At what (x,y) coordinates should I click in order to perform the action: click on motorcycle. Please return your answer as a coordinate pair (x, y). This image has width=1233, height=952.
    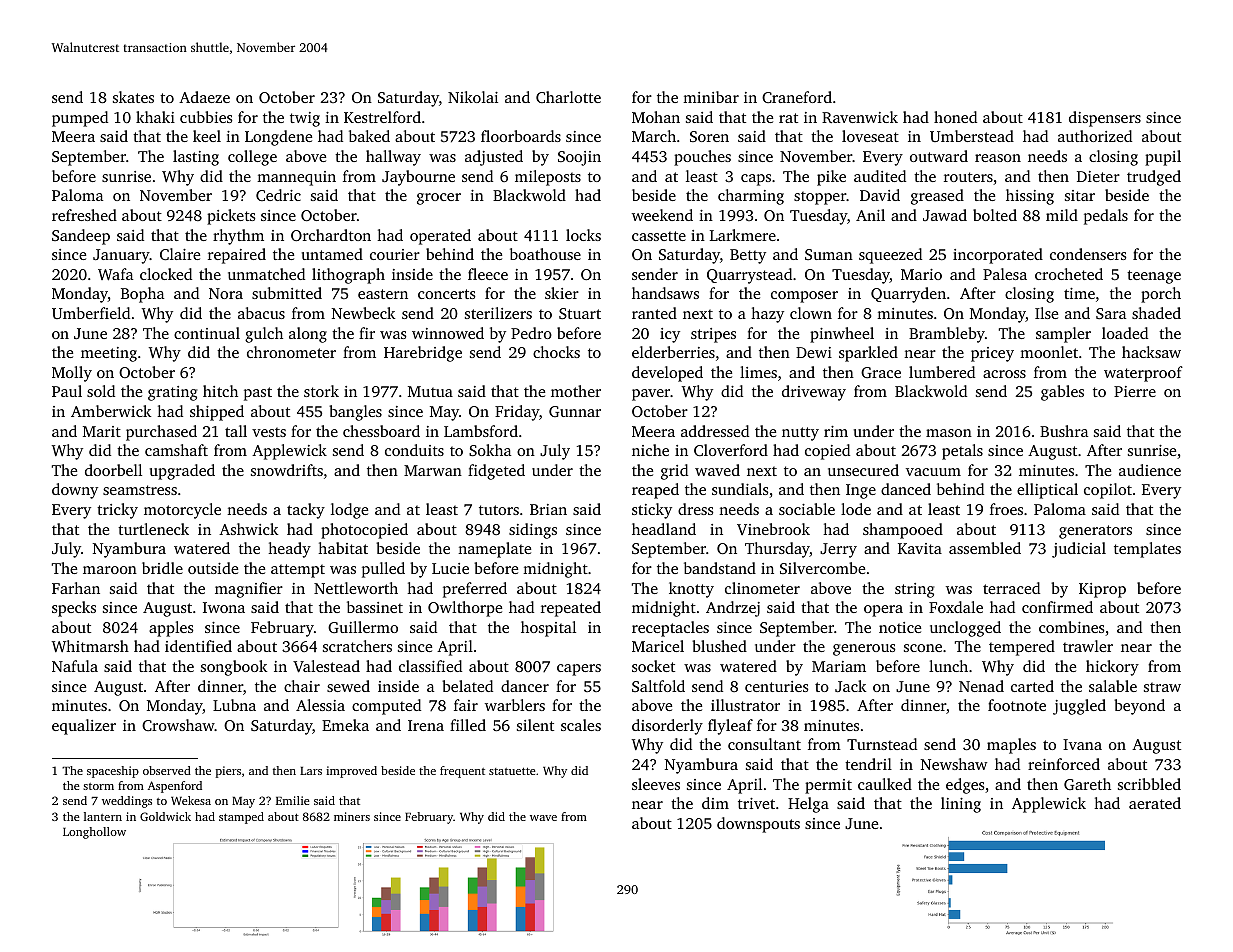
    Looking at the image, I should click on (182, 511).
